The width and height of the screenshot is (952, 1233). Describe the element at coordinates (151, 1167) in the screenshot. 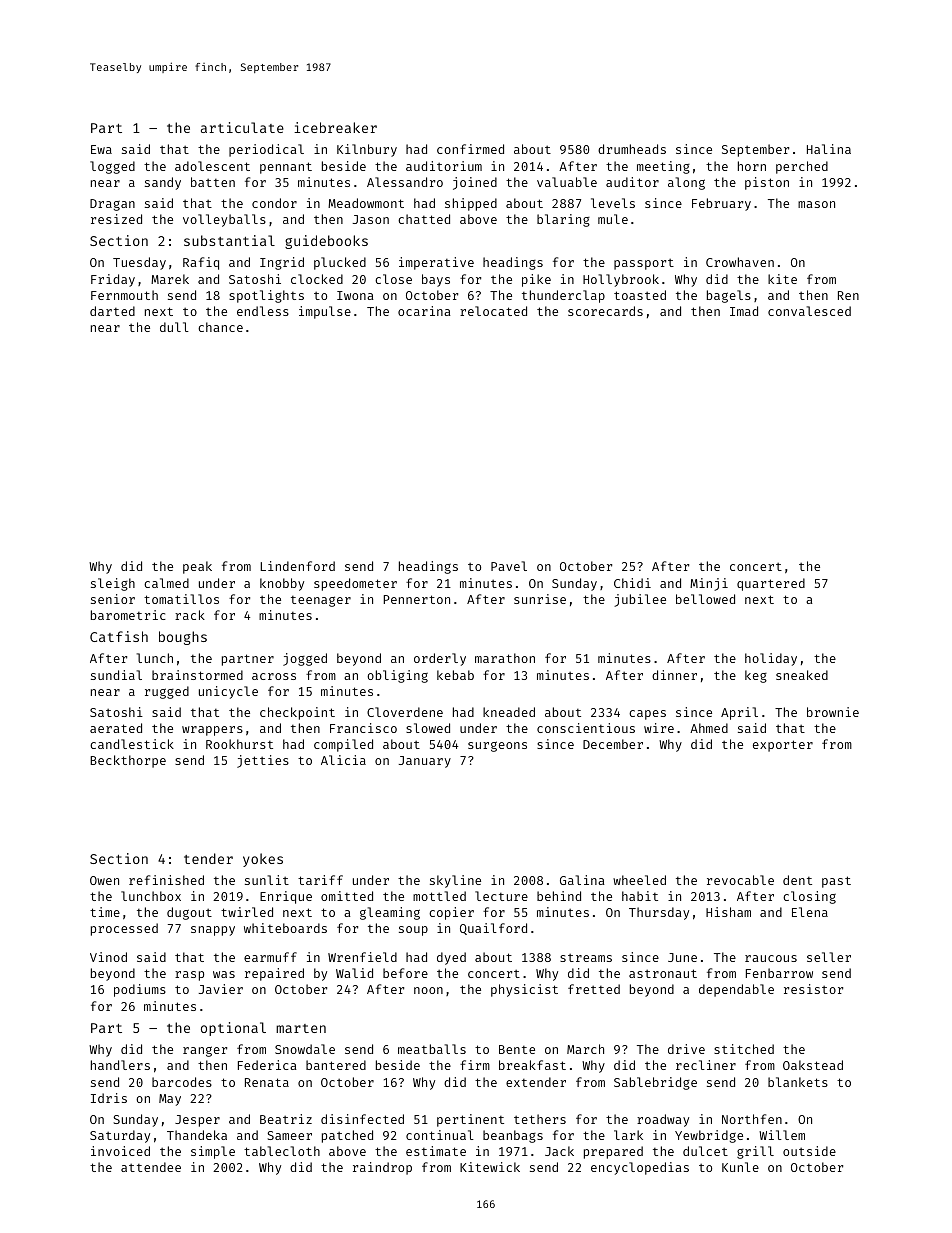

I see `attendee` at that location.
